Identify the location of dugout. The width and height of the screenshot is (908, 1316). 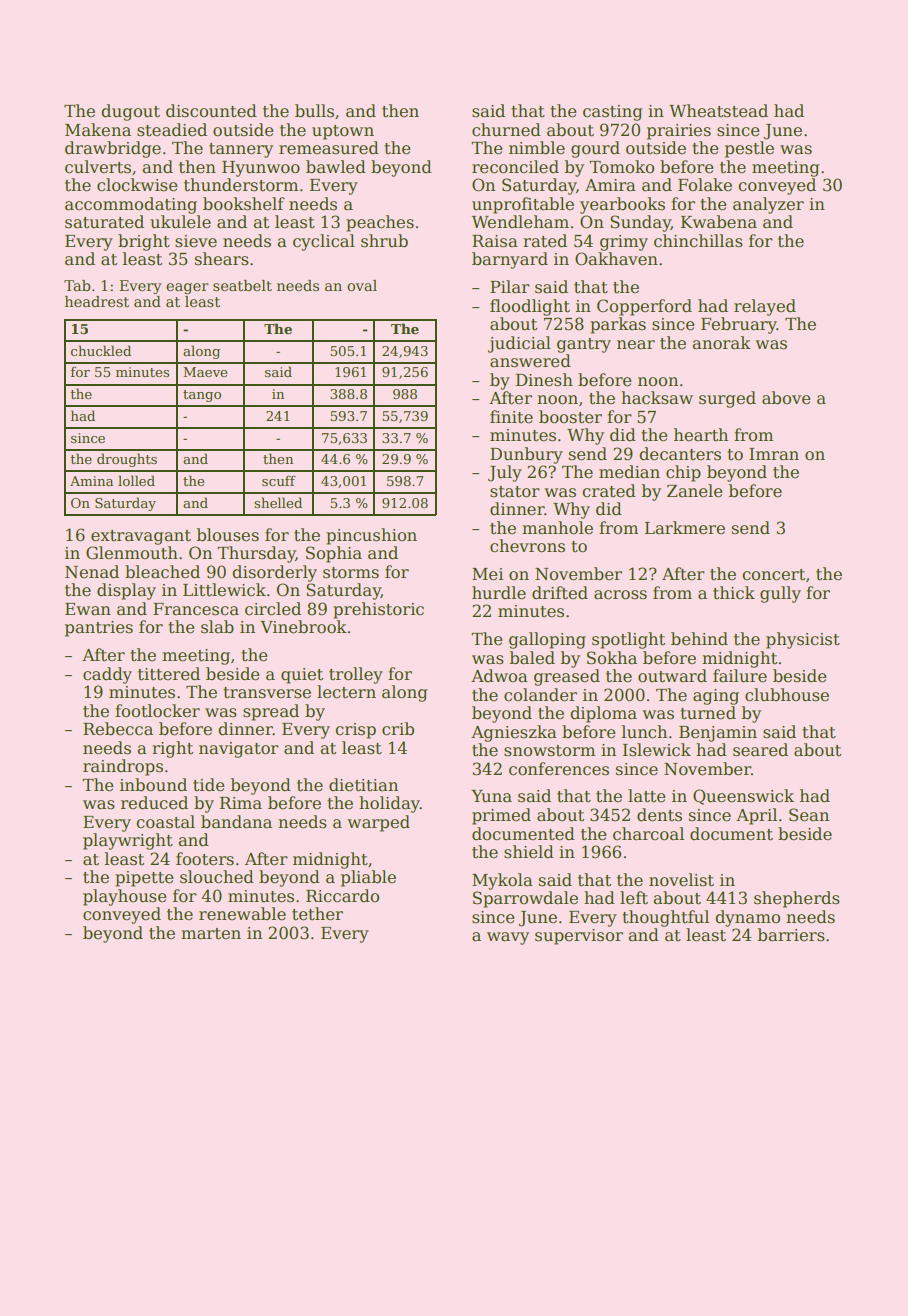
(130, 112).
